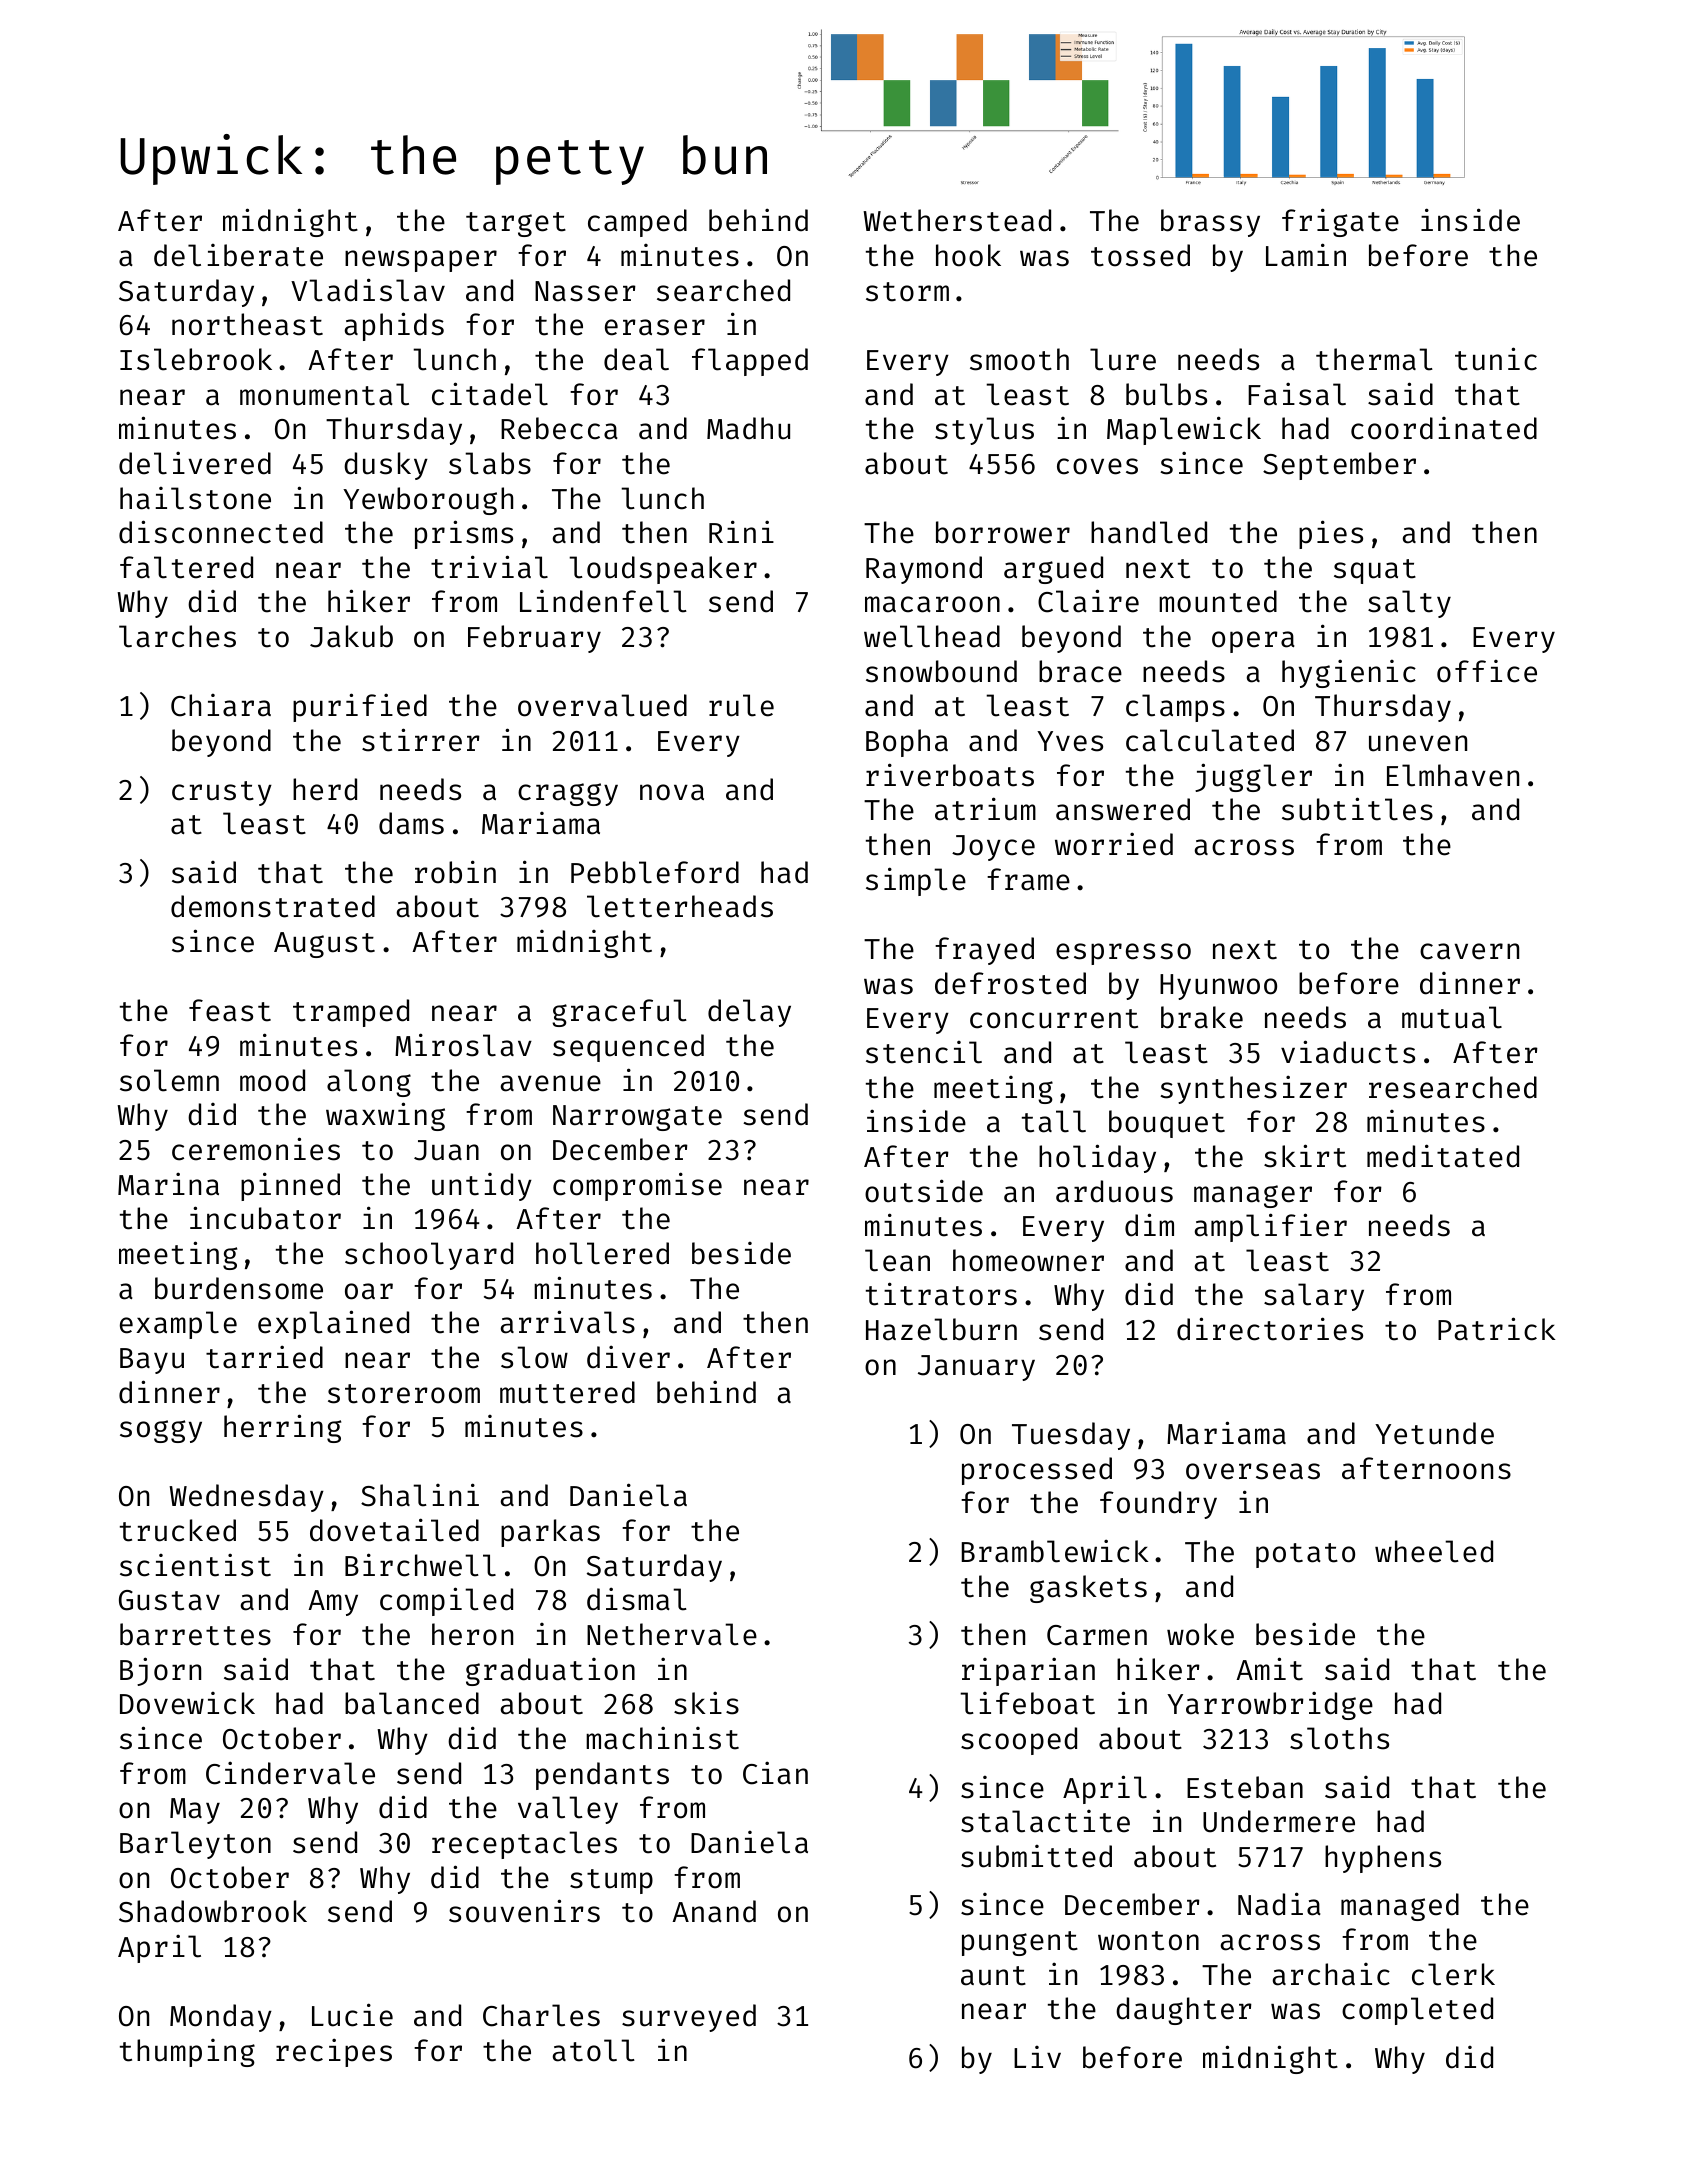 This screenshot has height=2178, width=1683. Describe the element at coordinates (1269, 1669) in the screenshot. I see `Amit` at that location.
